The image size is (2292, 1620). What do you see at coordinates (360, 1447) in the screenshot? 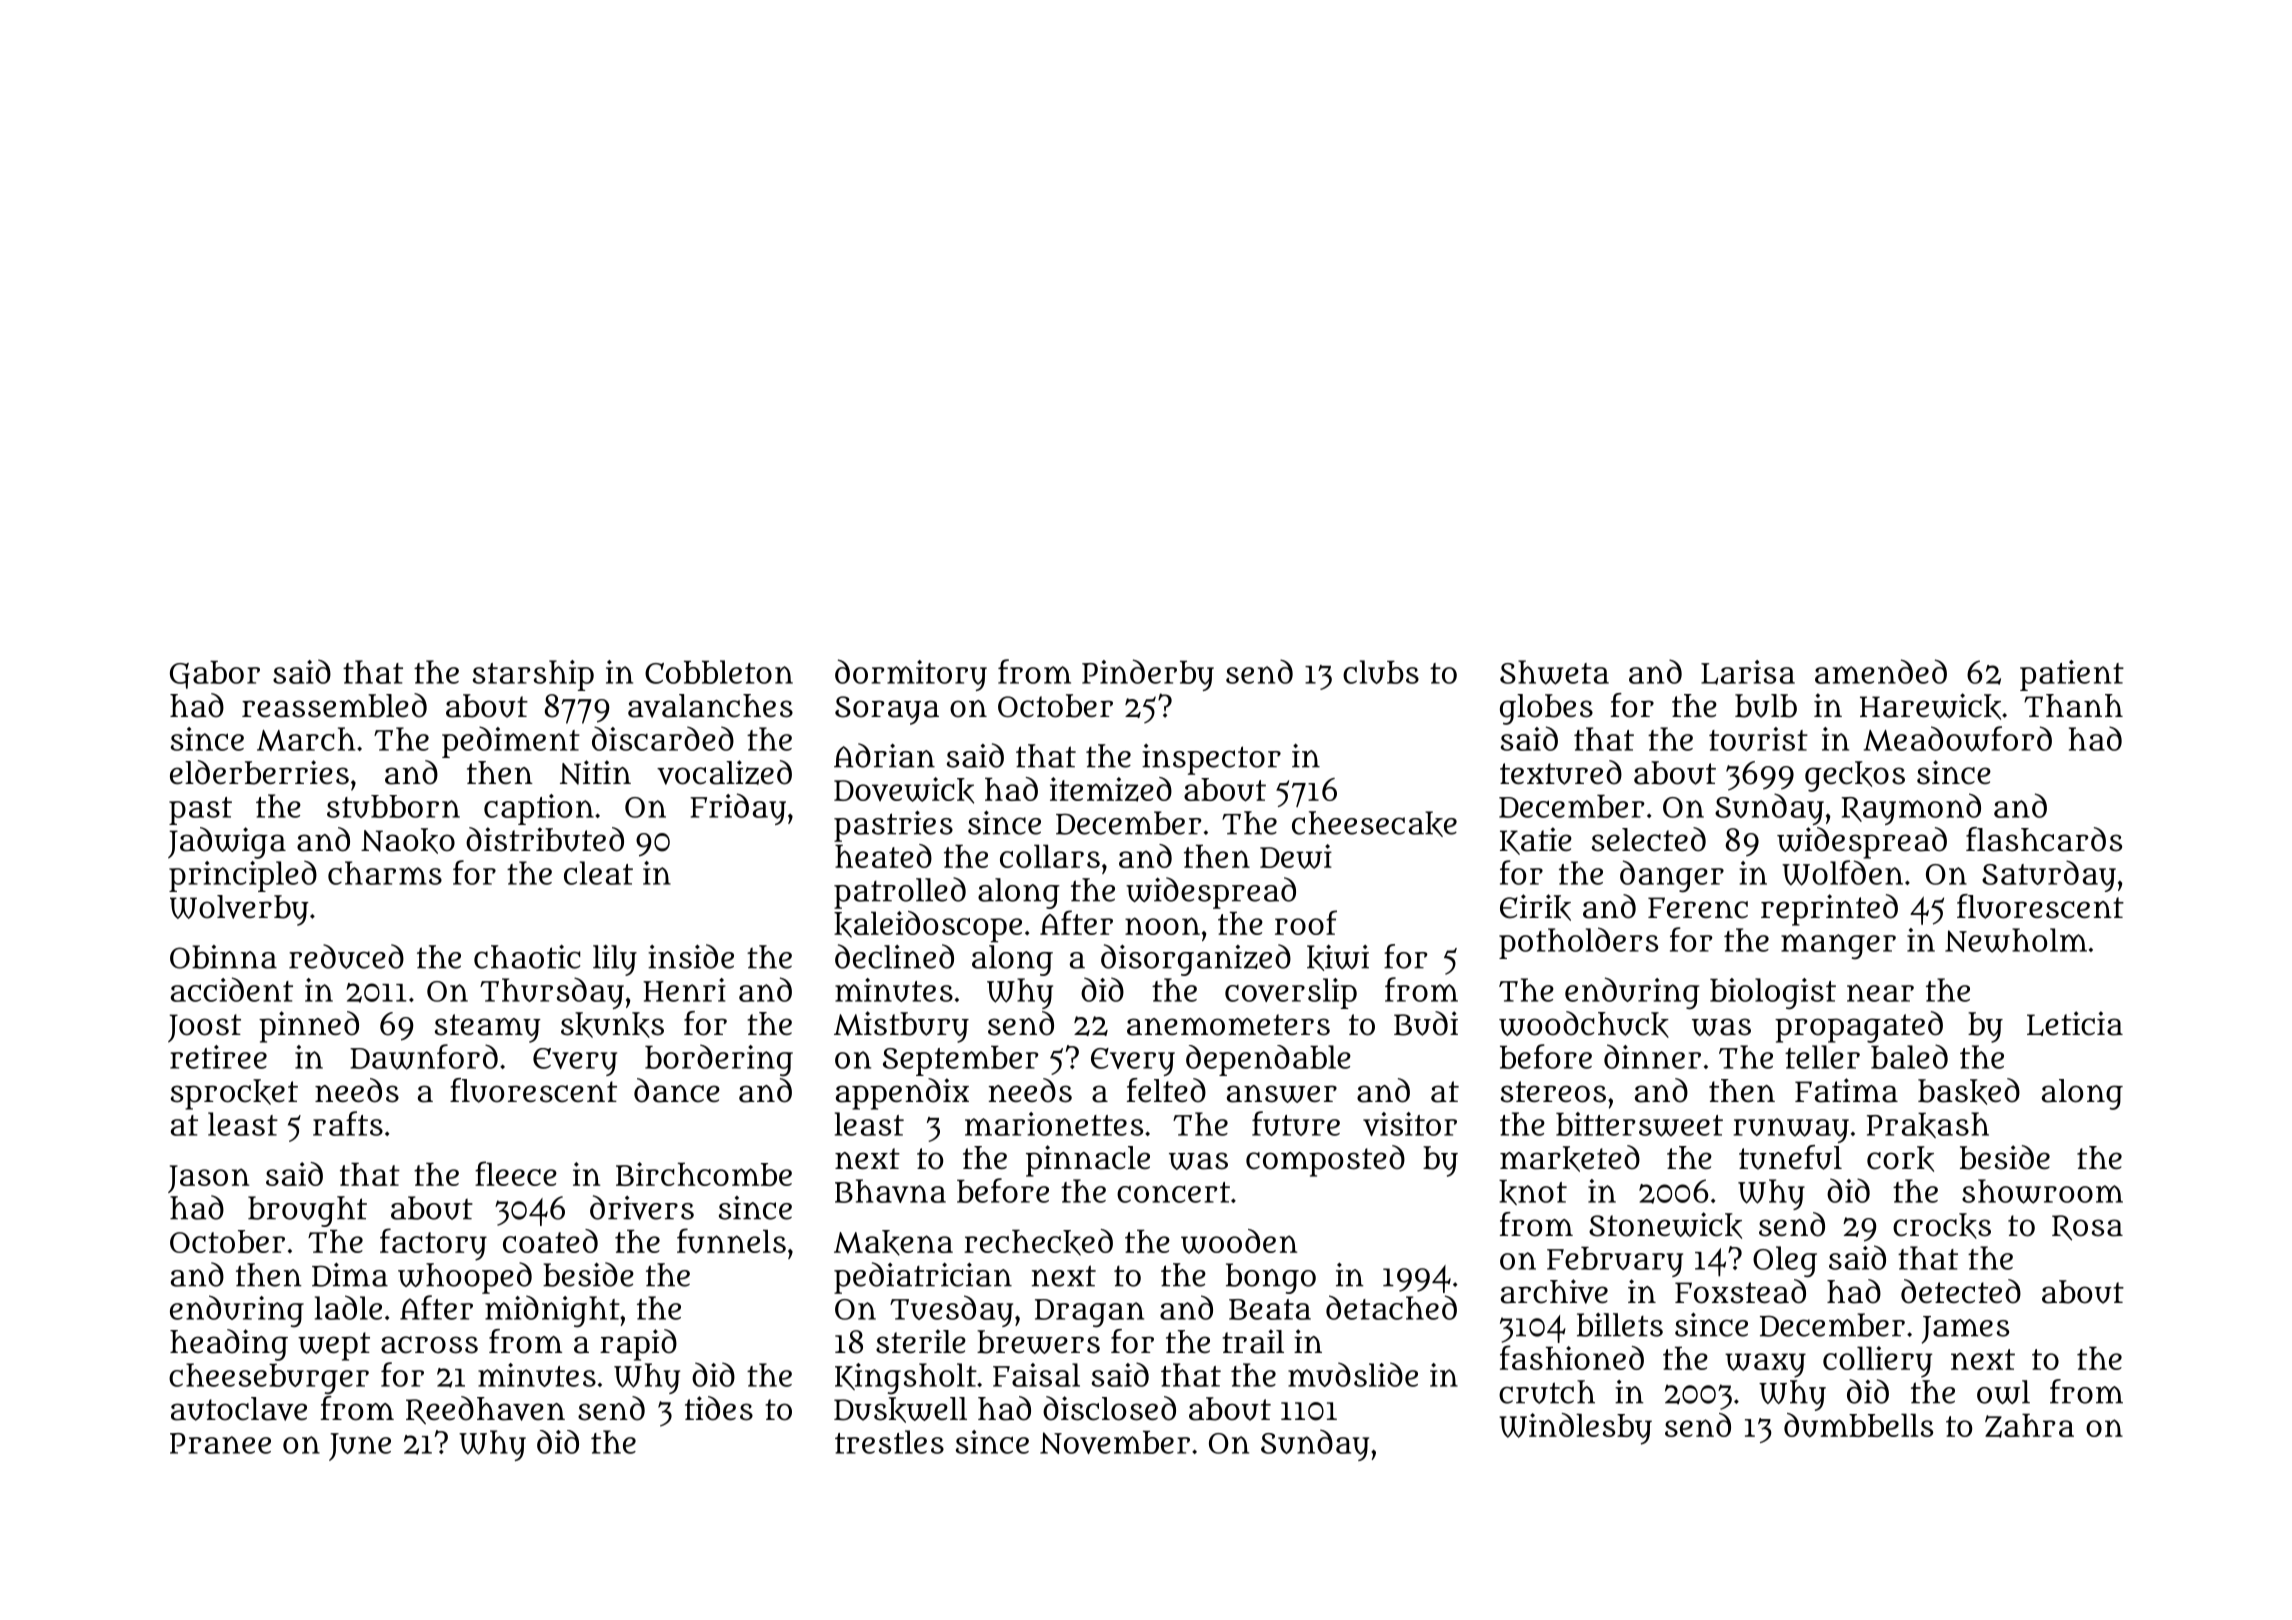
I see `June` at bounding box center [360, 1447].
